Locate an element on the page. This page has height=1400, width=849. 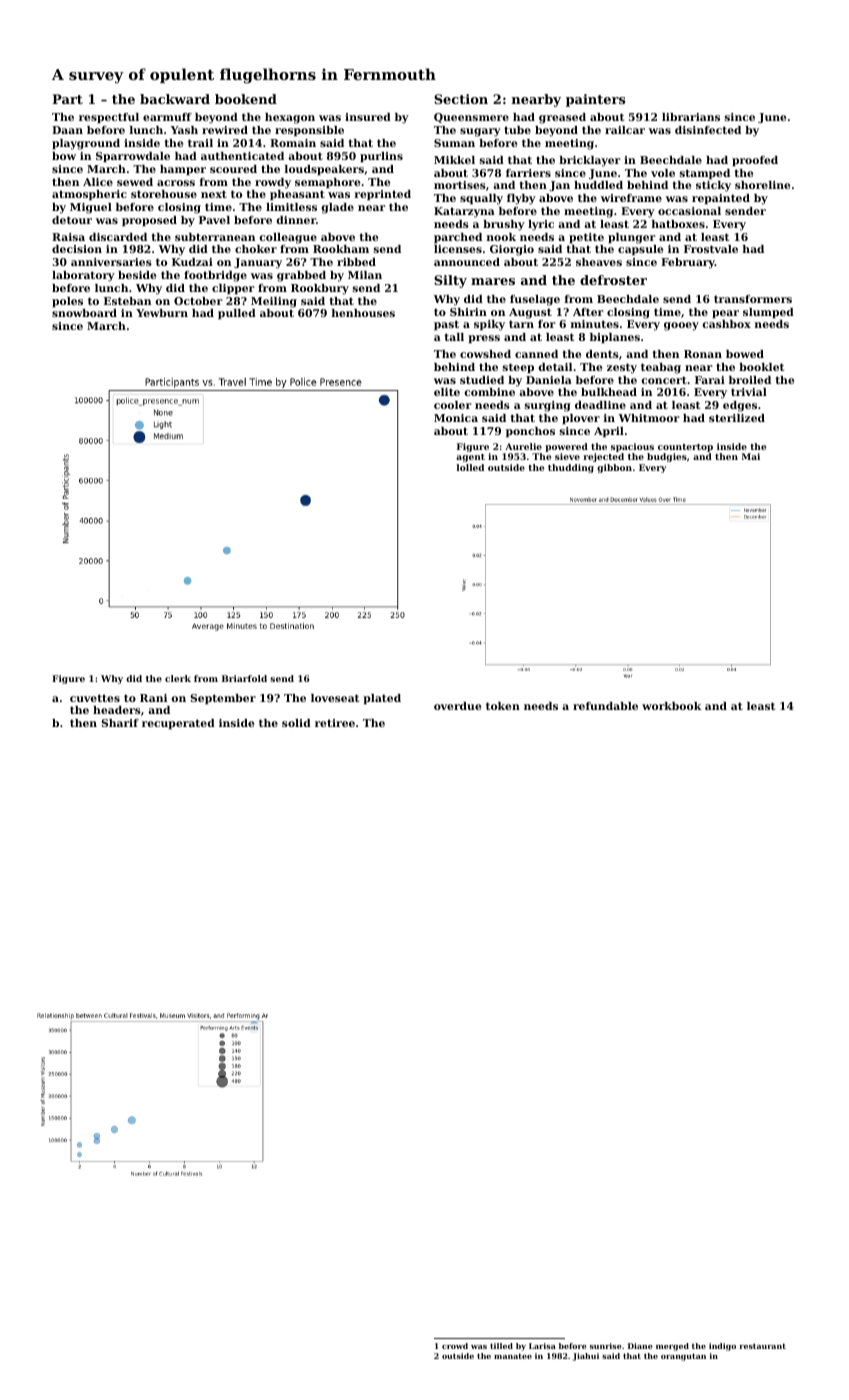
booklet is located at coordinates (761, 367).
